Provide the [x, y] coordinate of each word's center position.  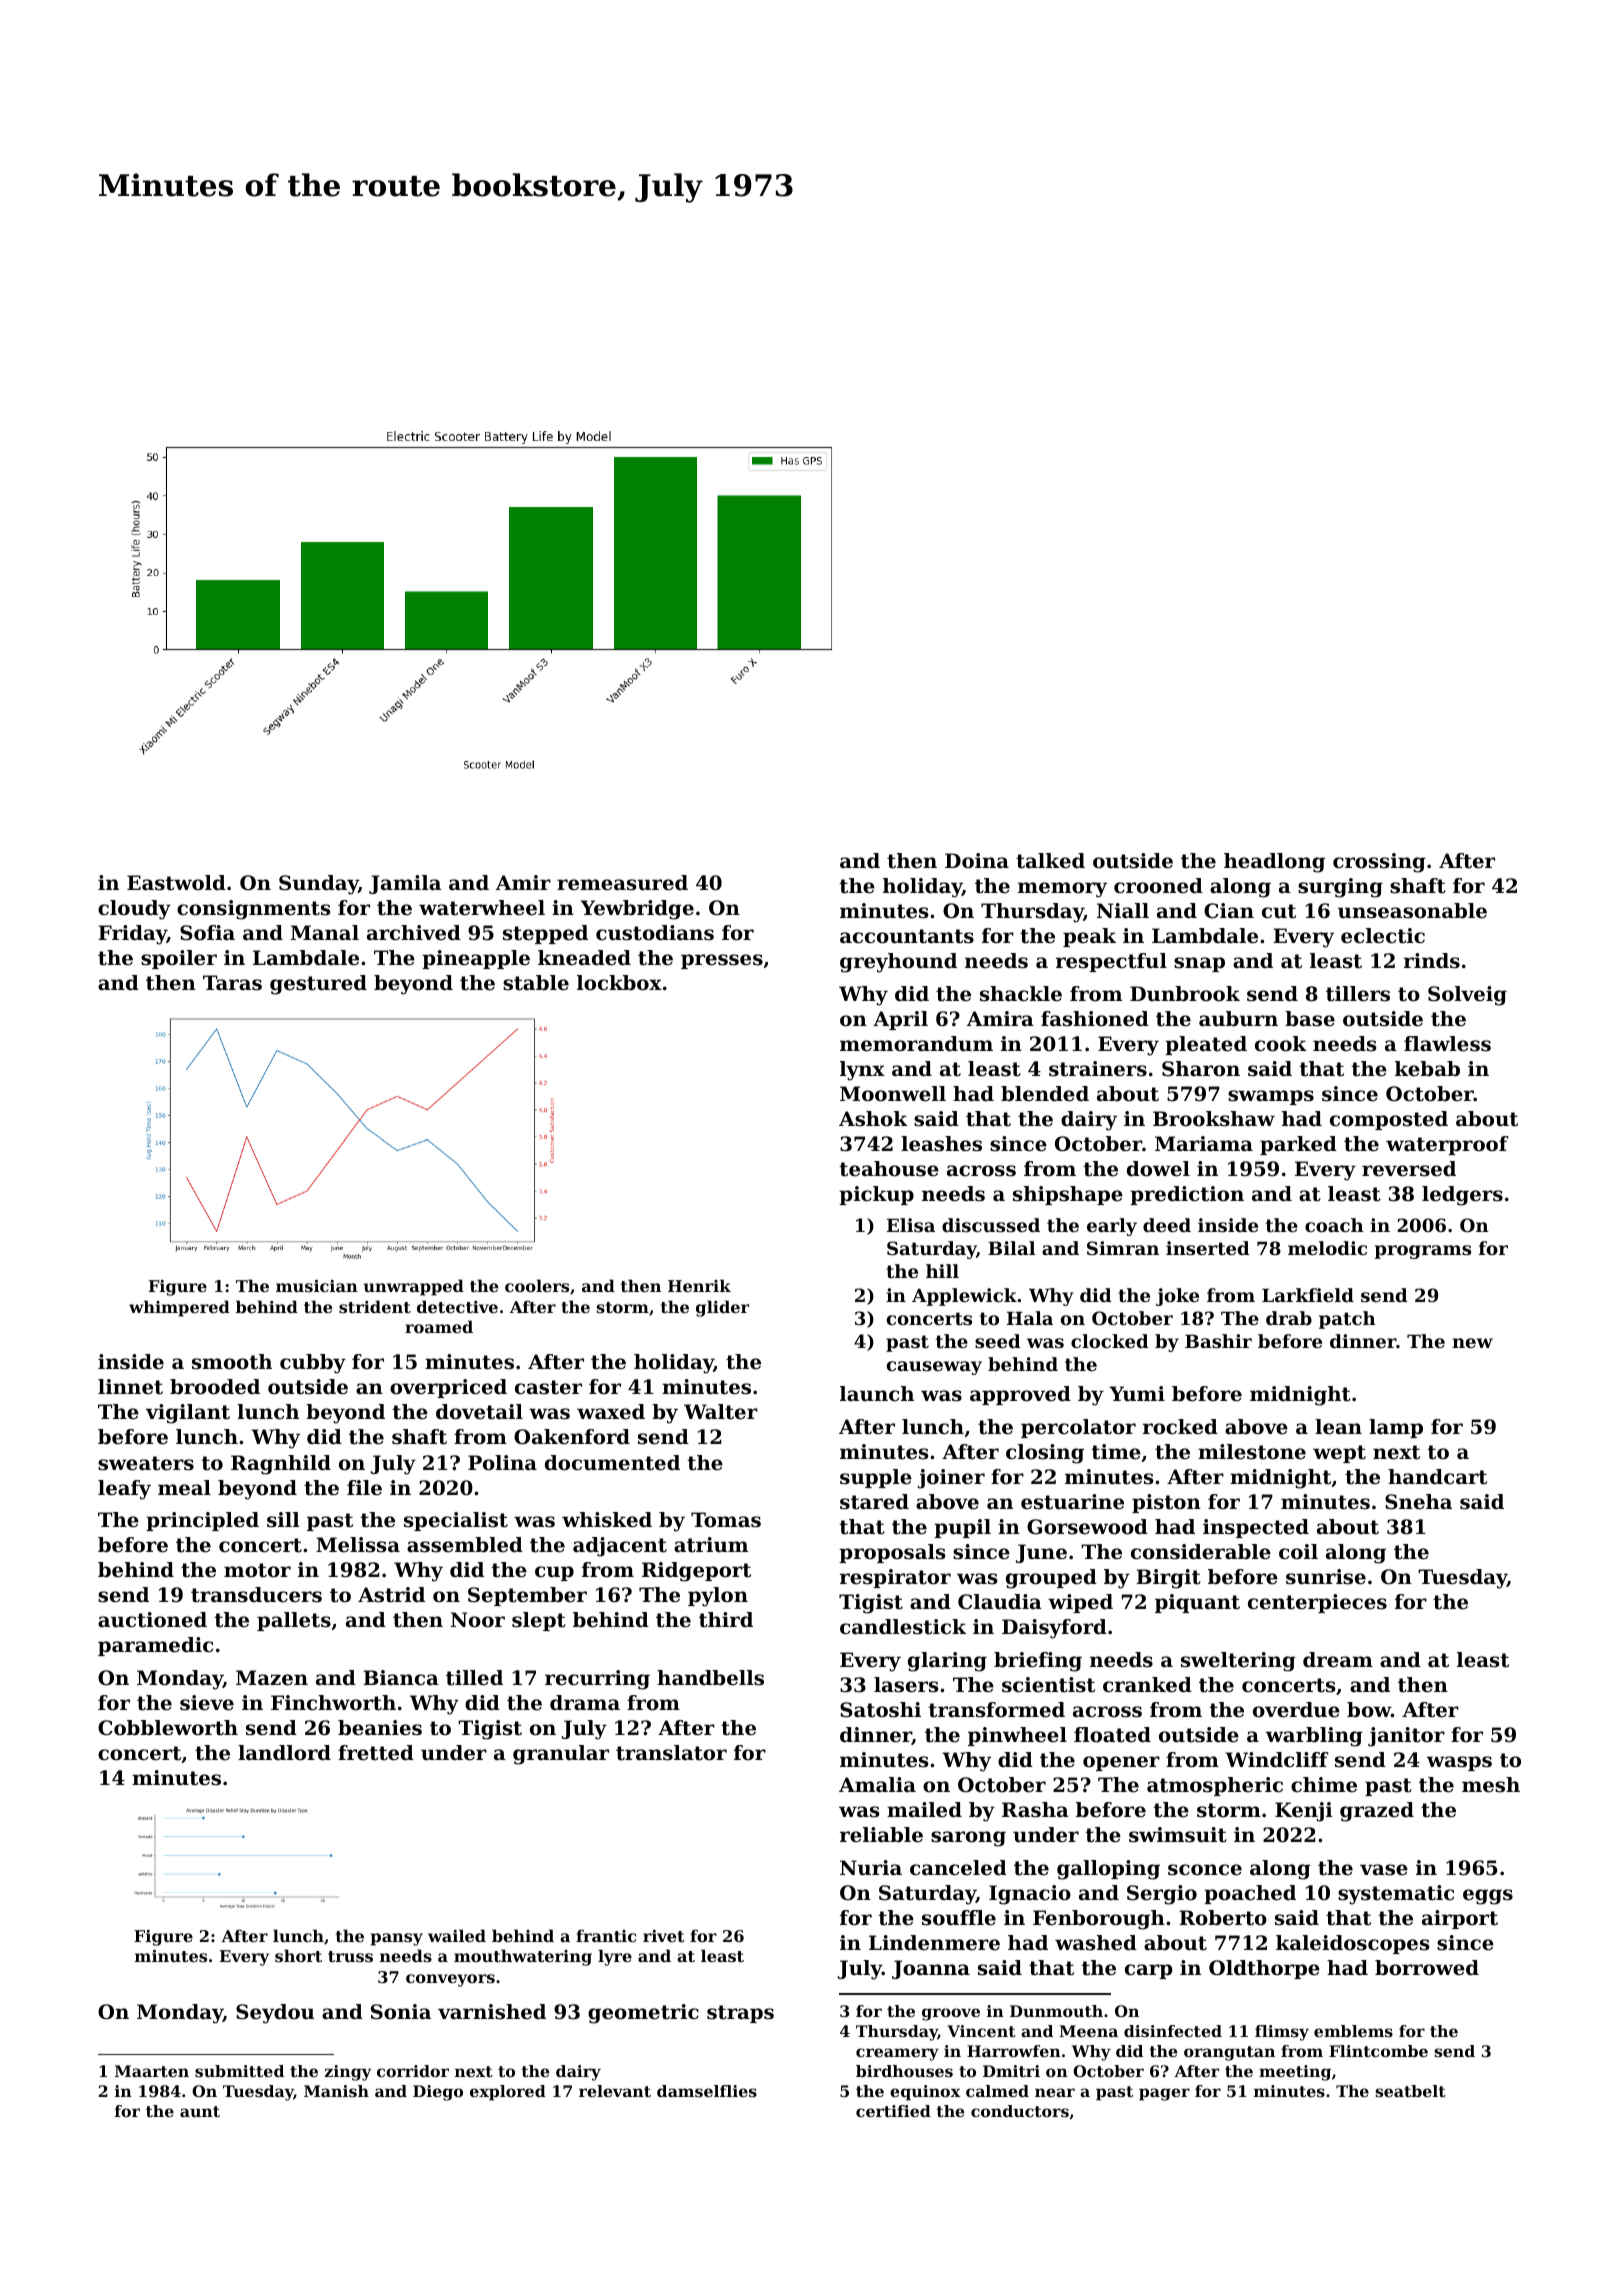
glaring [947, 1662]
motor [257, 1570]
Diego [438, 2093]
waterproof [1447, 1145]
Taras [232, 983]
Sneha [1418, 1502]
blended [1045, 1094]
